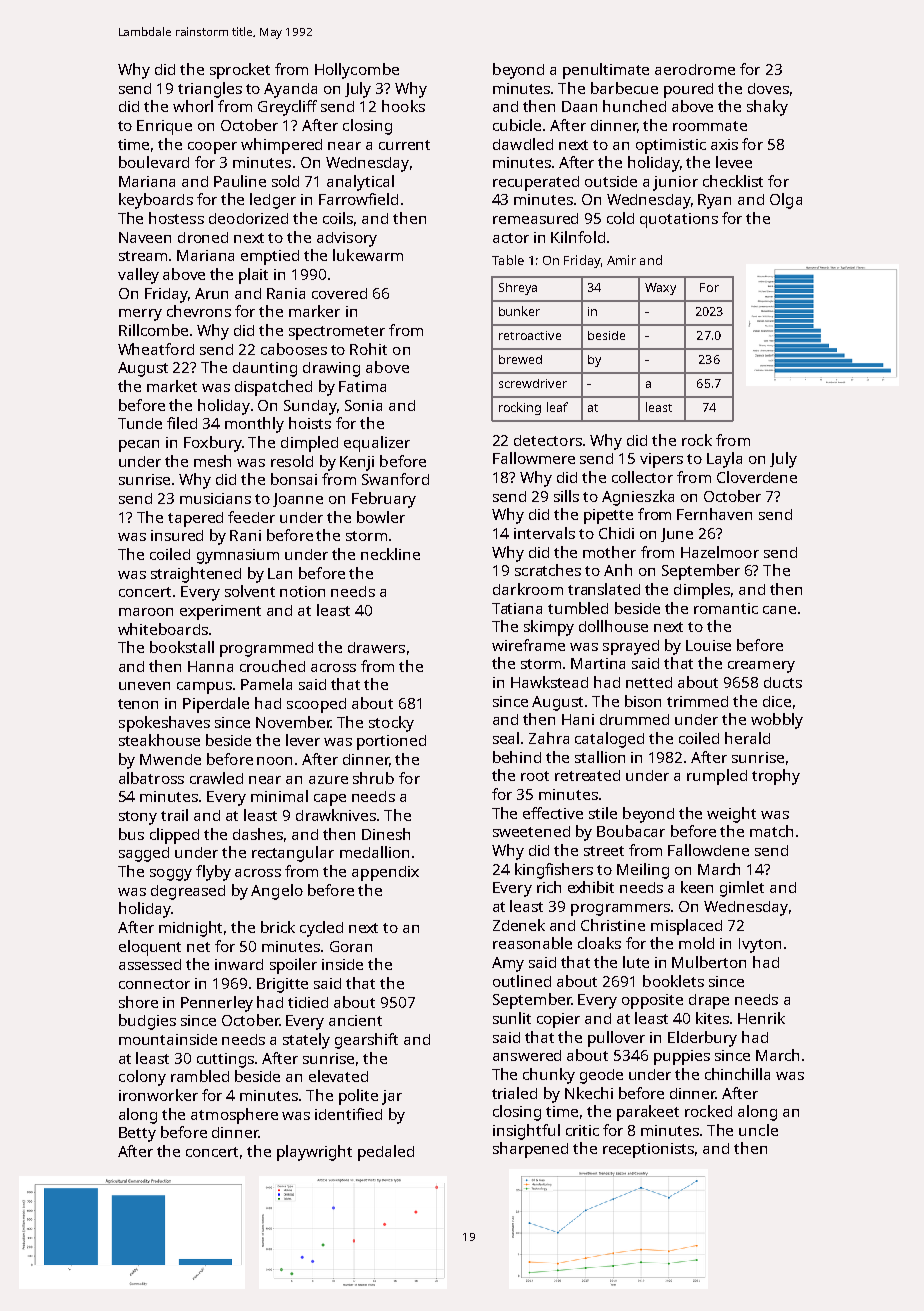 Image resolution: width=924 pixels, height=1311 pixels. What do you see at coordinates (517, 125) in the screenshot?
I see `cubicle` at bounding box center [517, 125].
